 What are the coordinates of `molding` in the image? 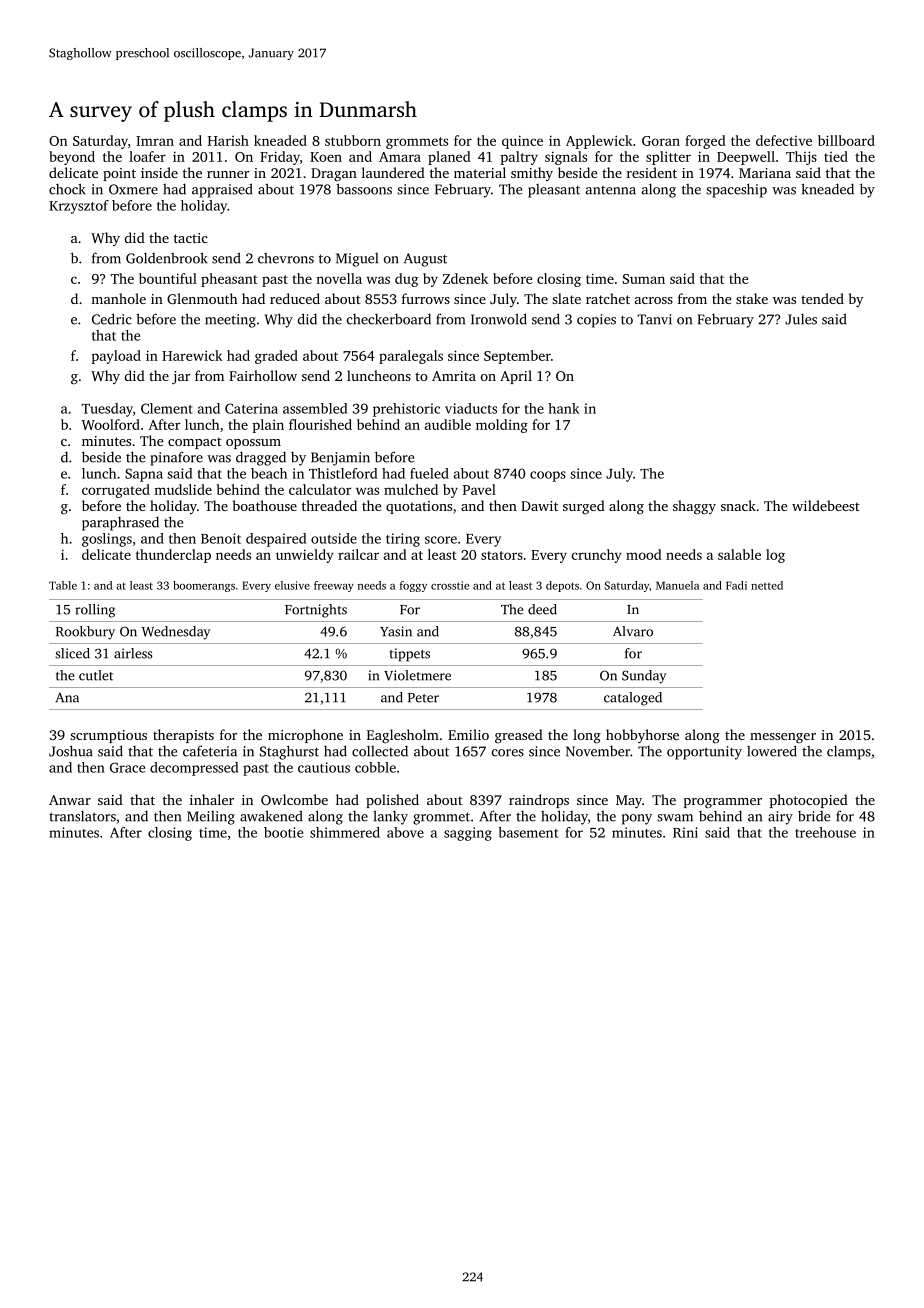 It's located at (502, 426).
